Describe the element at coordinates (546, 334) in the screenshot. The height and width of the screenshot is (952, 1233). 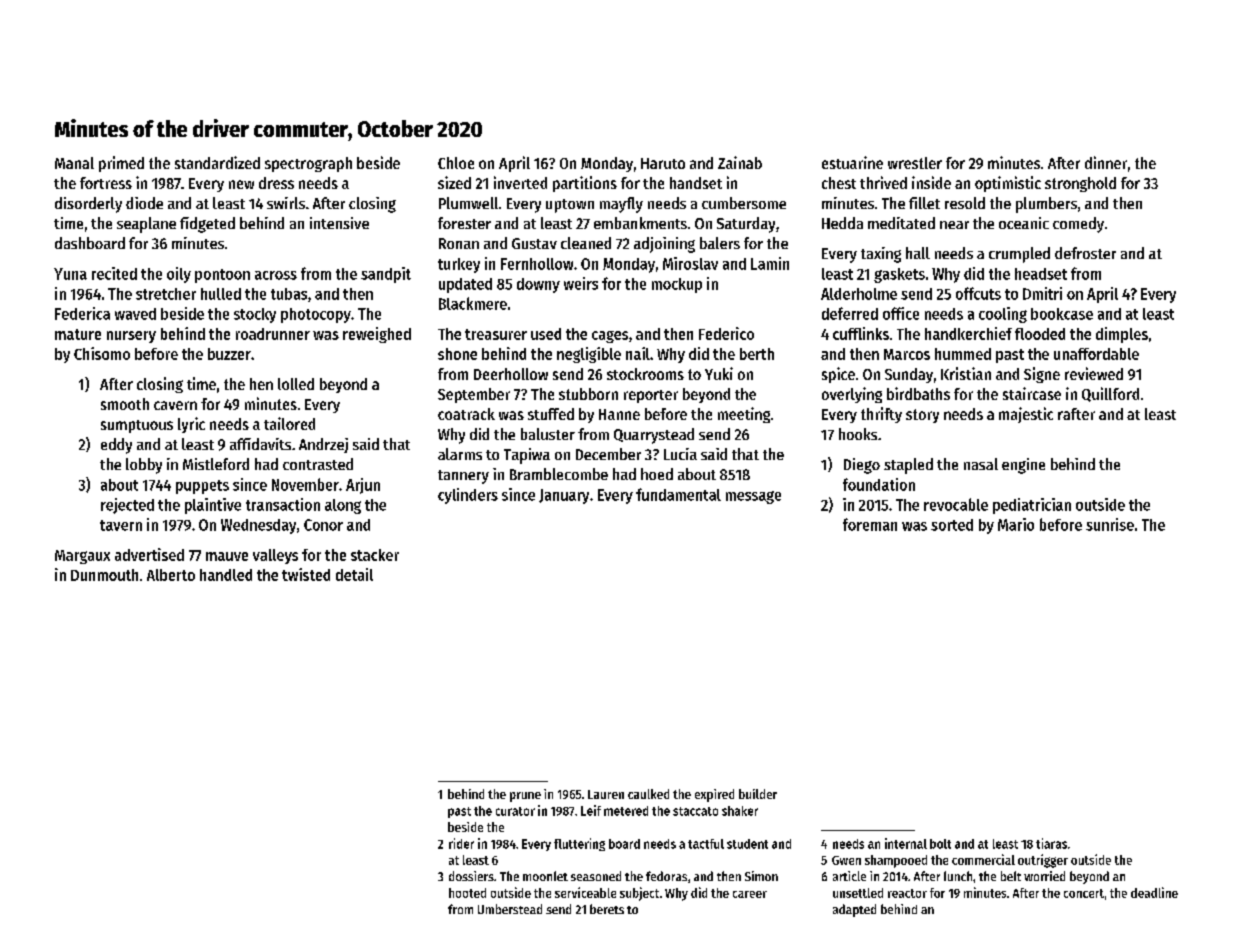
I see `used` at that location.
